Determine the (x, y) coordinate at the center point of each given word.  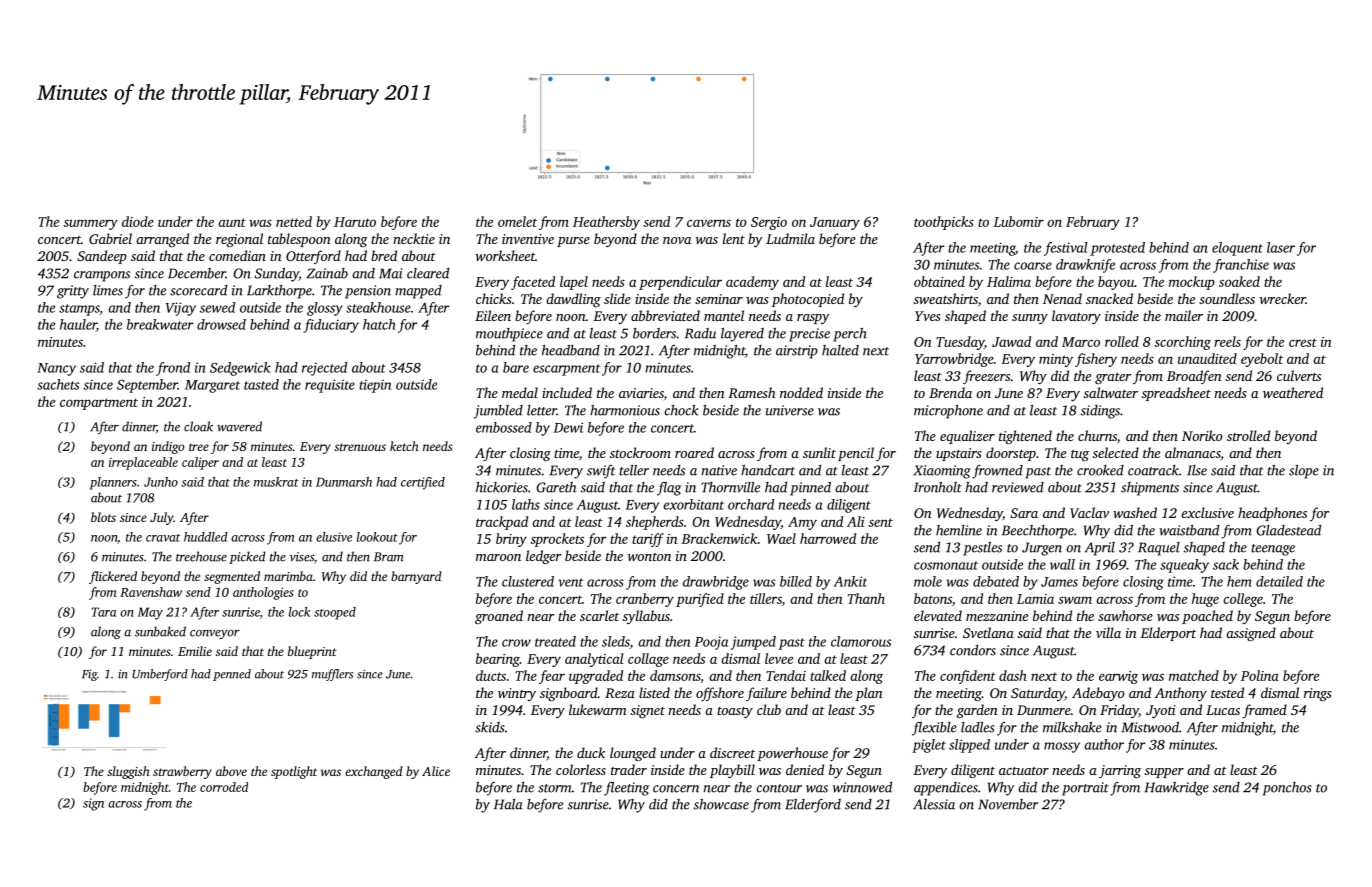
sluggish (128, 772)
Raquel (1159, 549)
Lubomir (1018, 221)
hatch (379, 324)
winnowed (862, 787)
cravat (163, 538)
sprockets (557, 540)
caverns (709, 223)
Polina (1260, 675)
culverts (1299, 375)
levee (779, 658)
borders (654, 333)
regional (239, 240)
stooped (335, 613)
